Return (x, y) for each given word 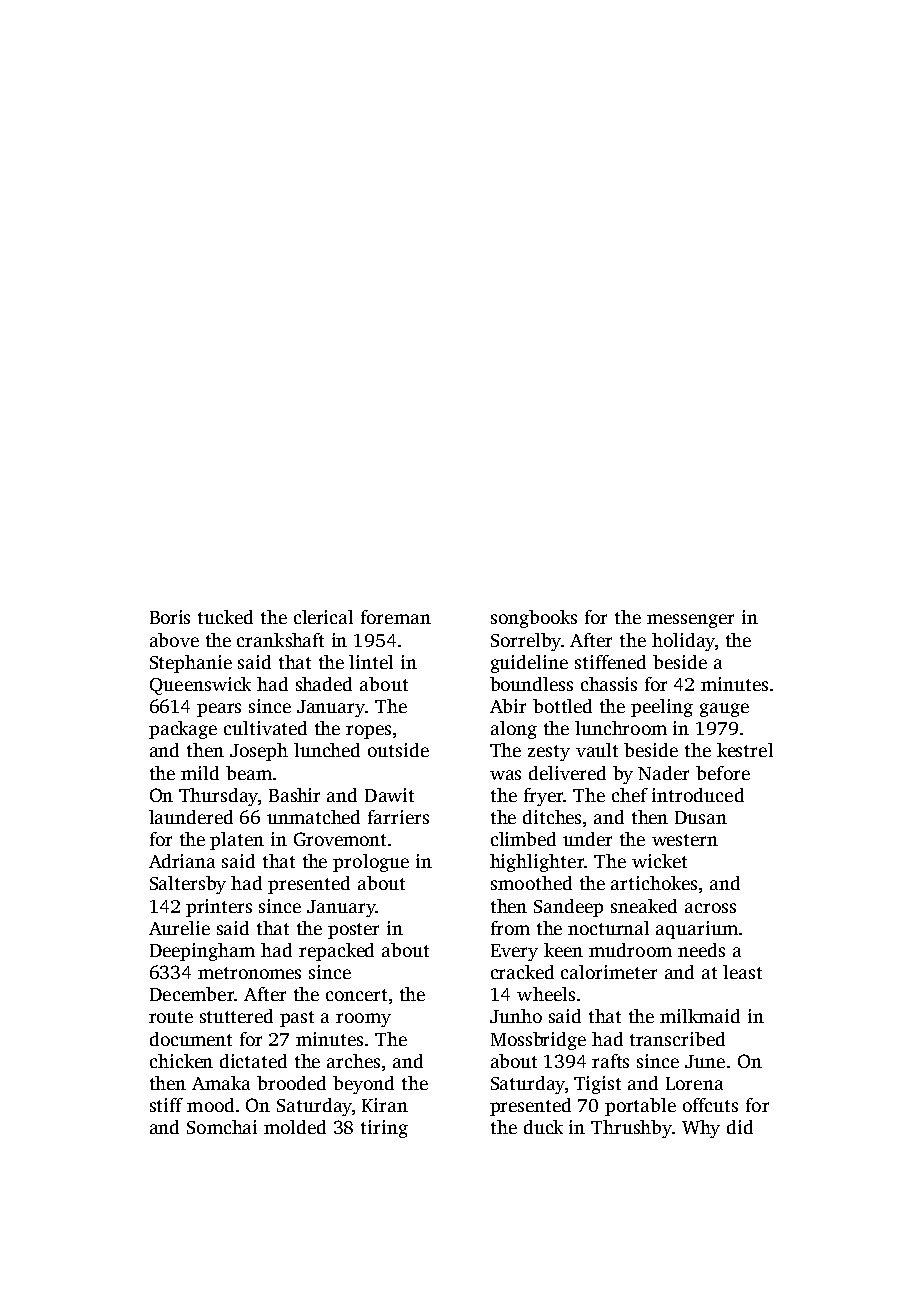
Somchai (222, 1127)
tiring (384, 1129)
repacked (336, 952)
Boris (170, 617)
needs (701, 950)
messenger (690, 621)
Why (701, 1129)
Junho (516, 1016)
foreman (396, 617)
